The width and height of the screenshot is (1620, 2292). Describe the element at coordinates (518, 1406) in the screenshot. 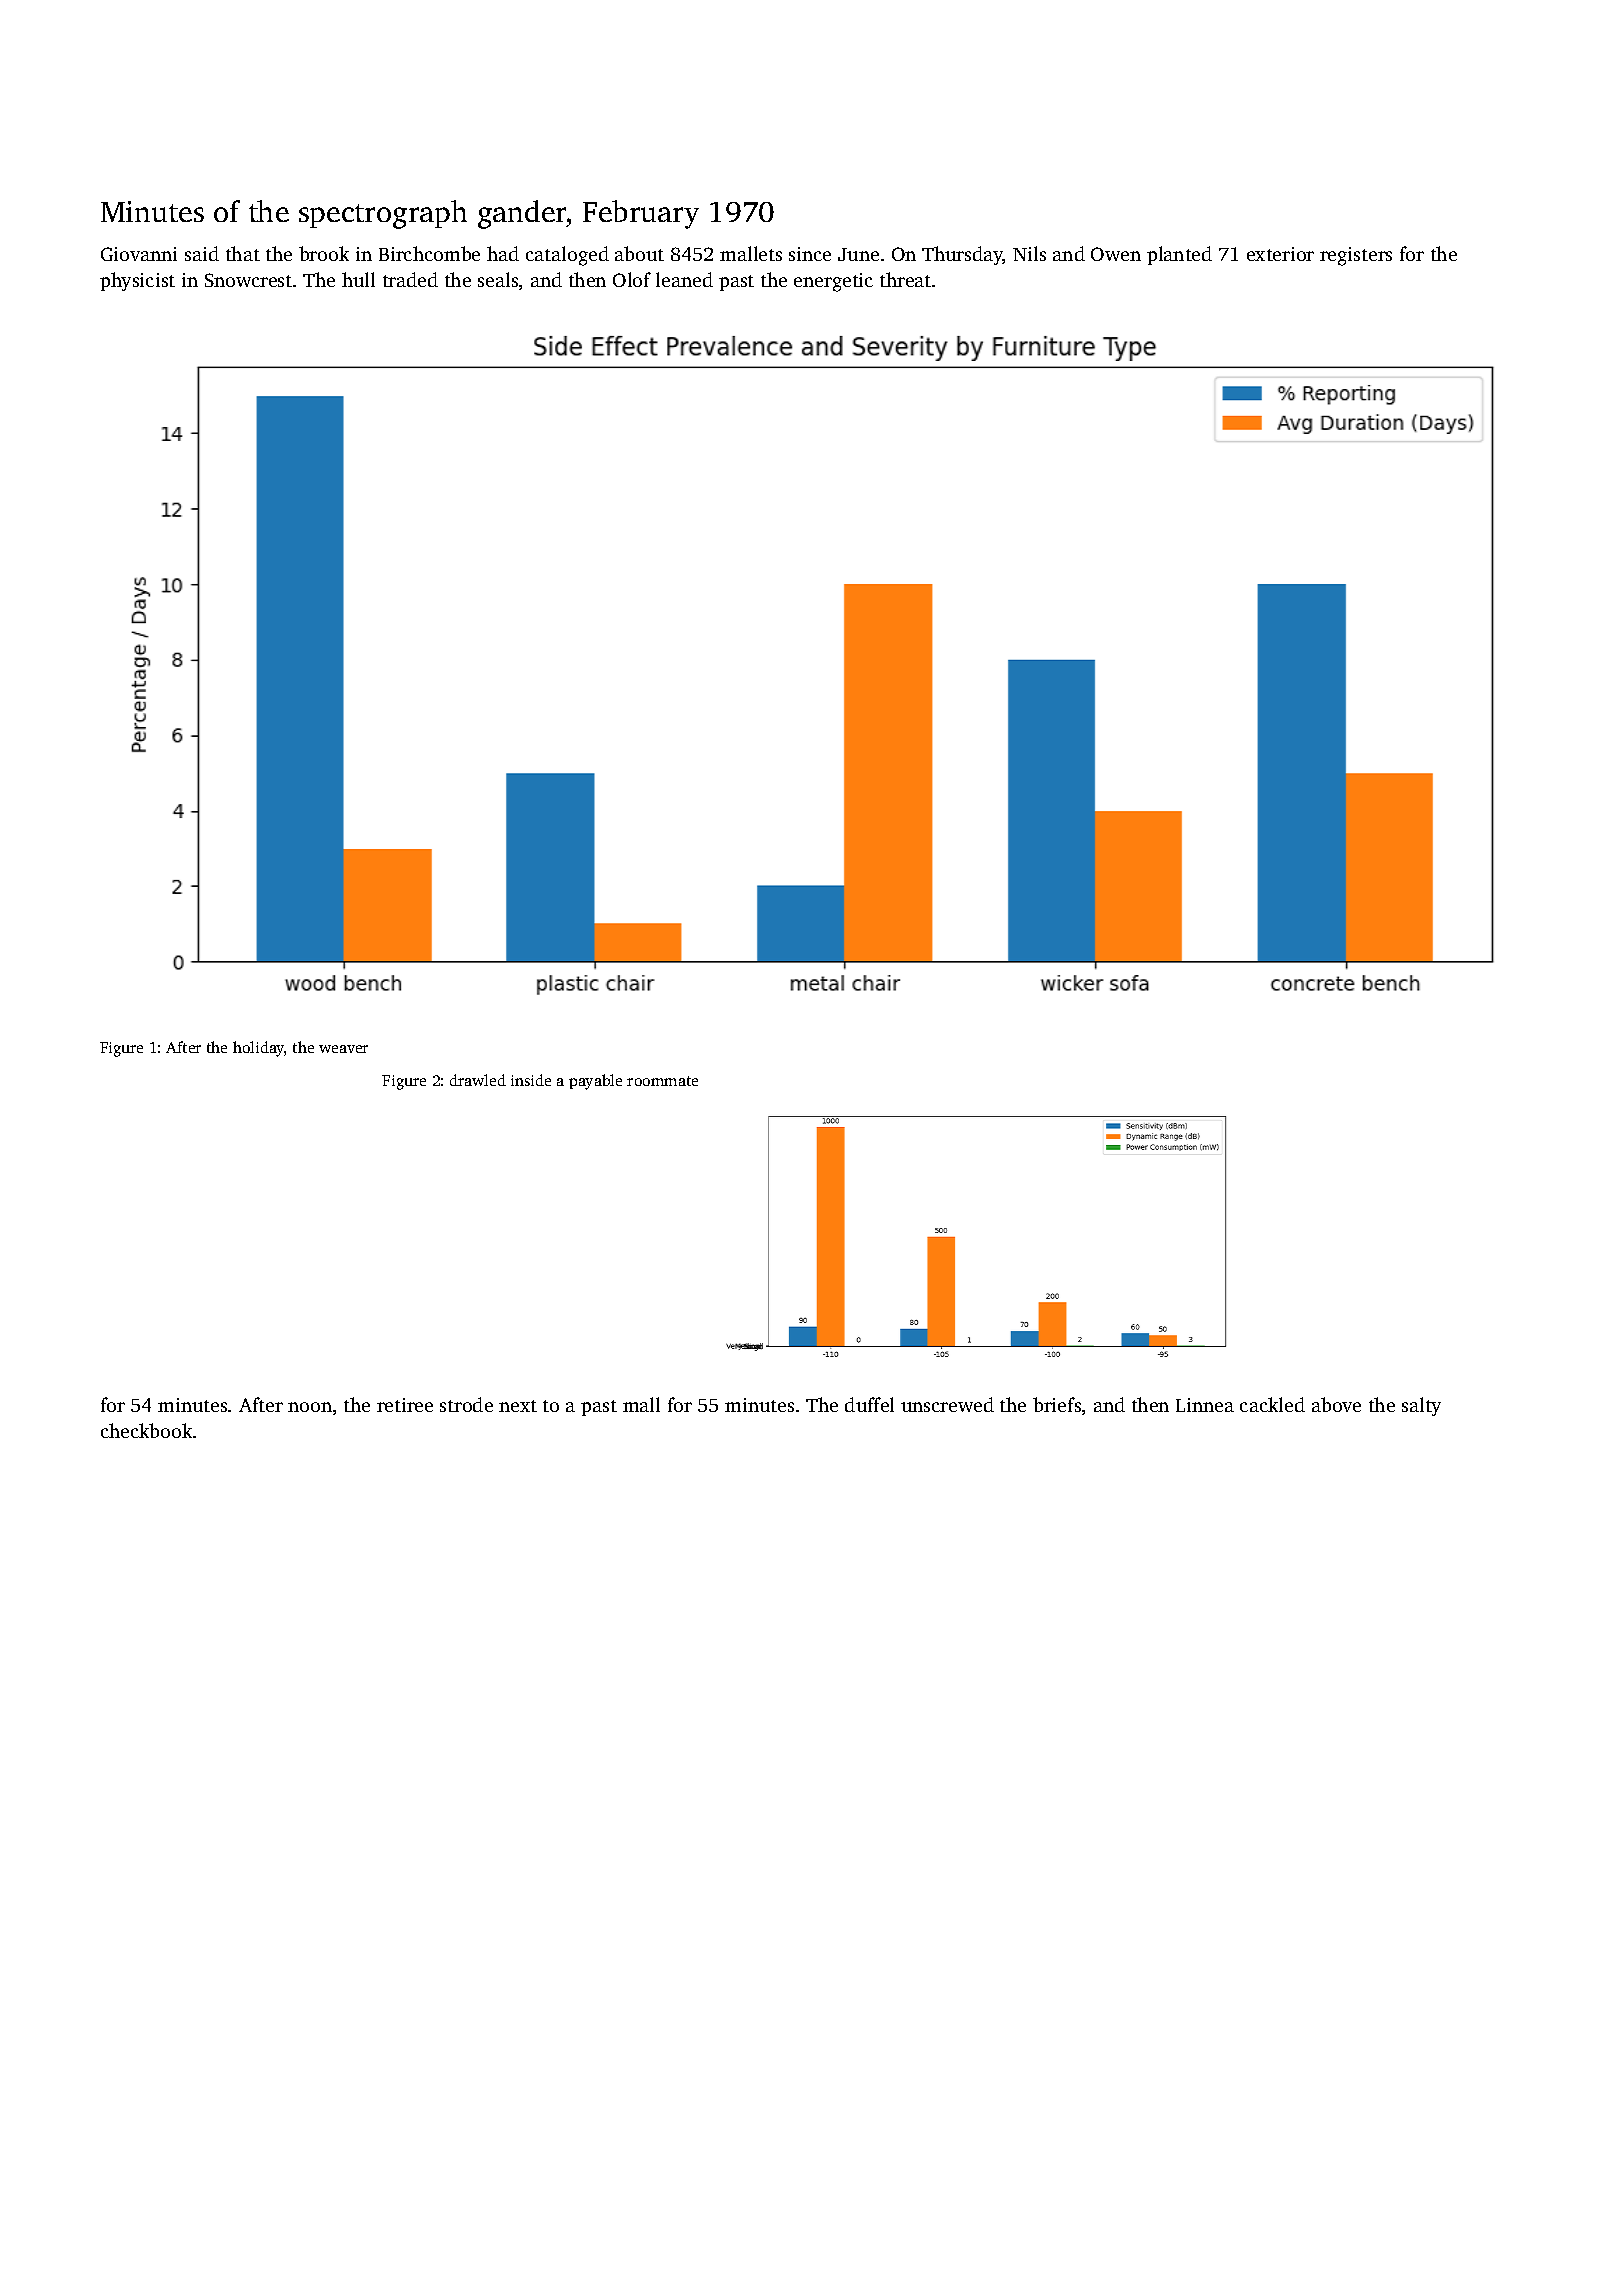

I see `next` at that location.
